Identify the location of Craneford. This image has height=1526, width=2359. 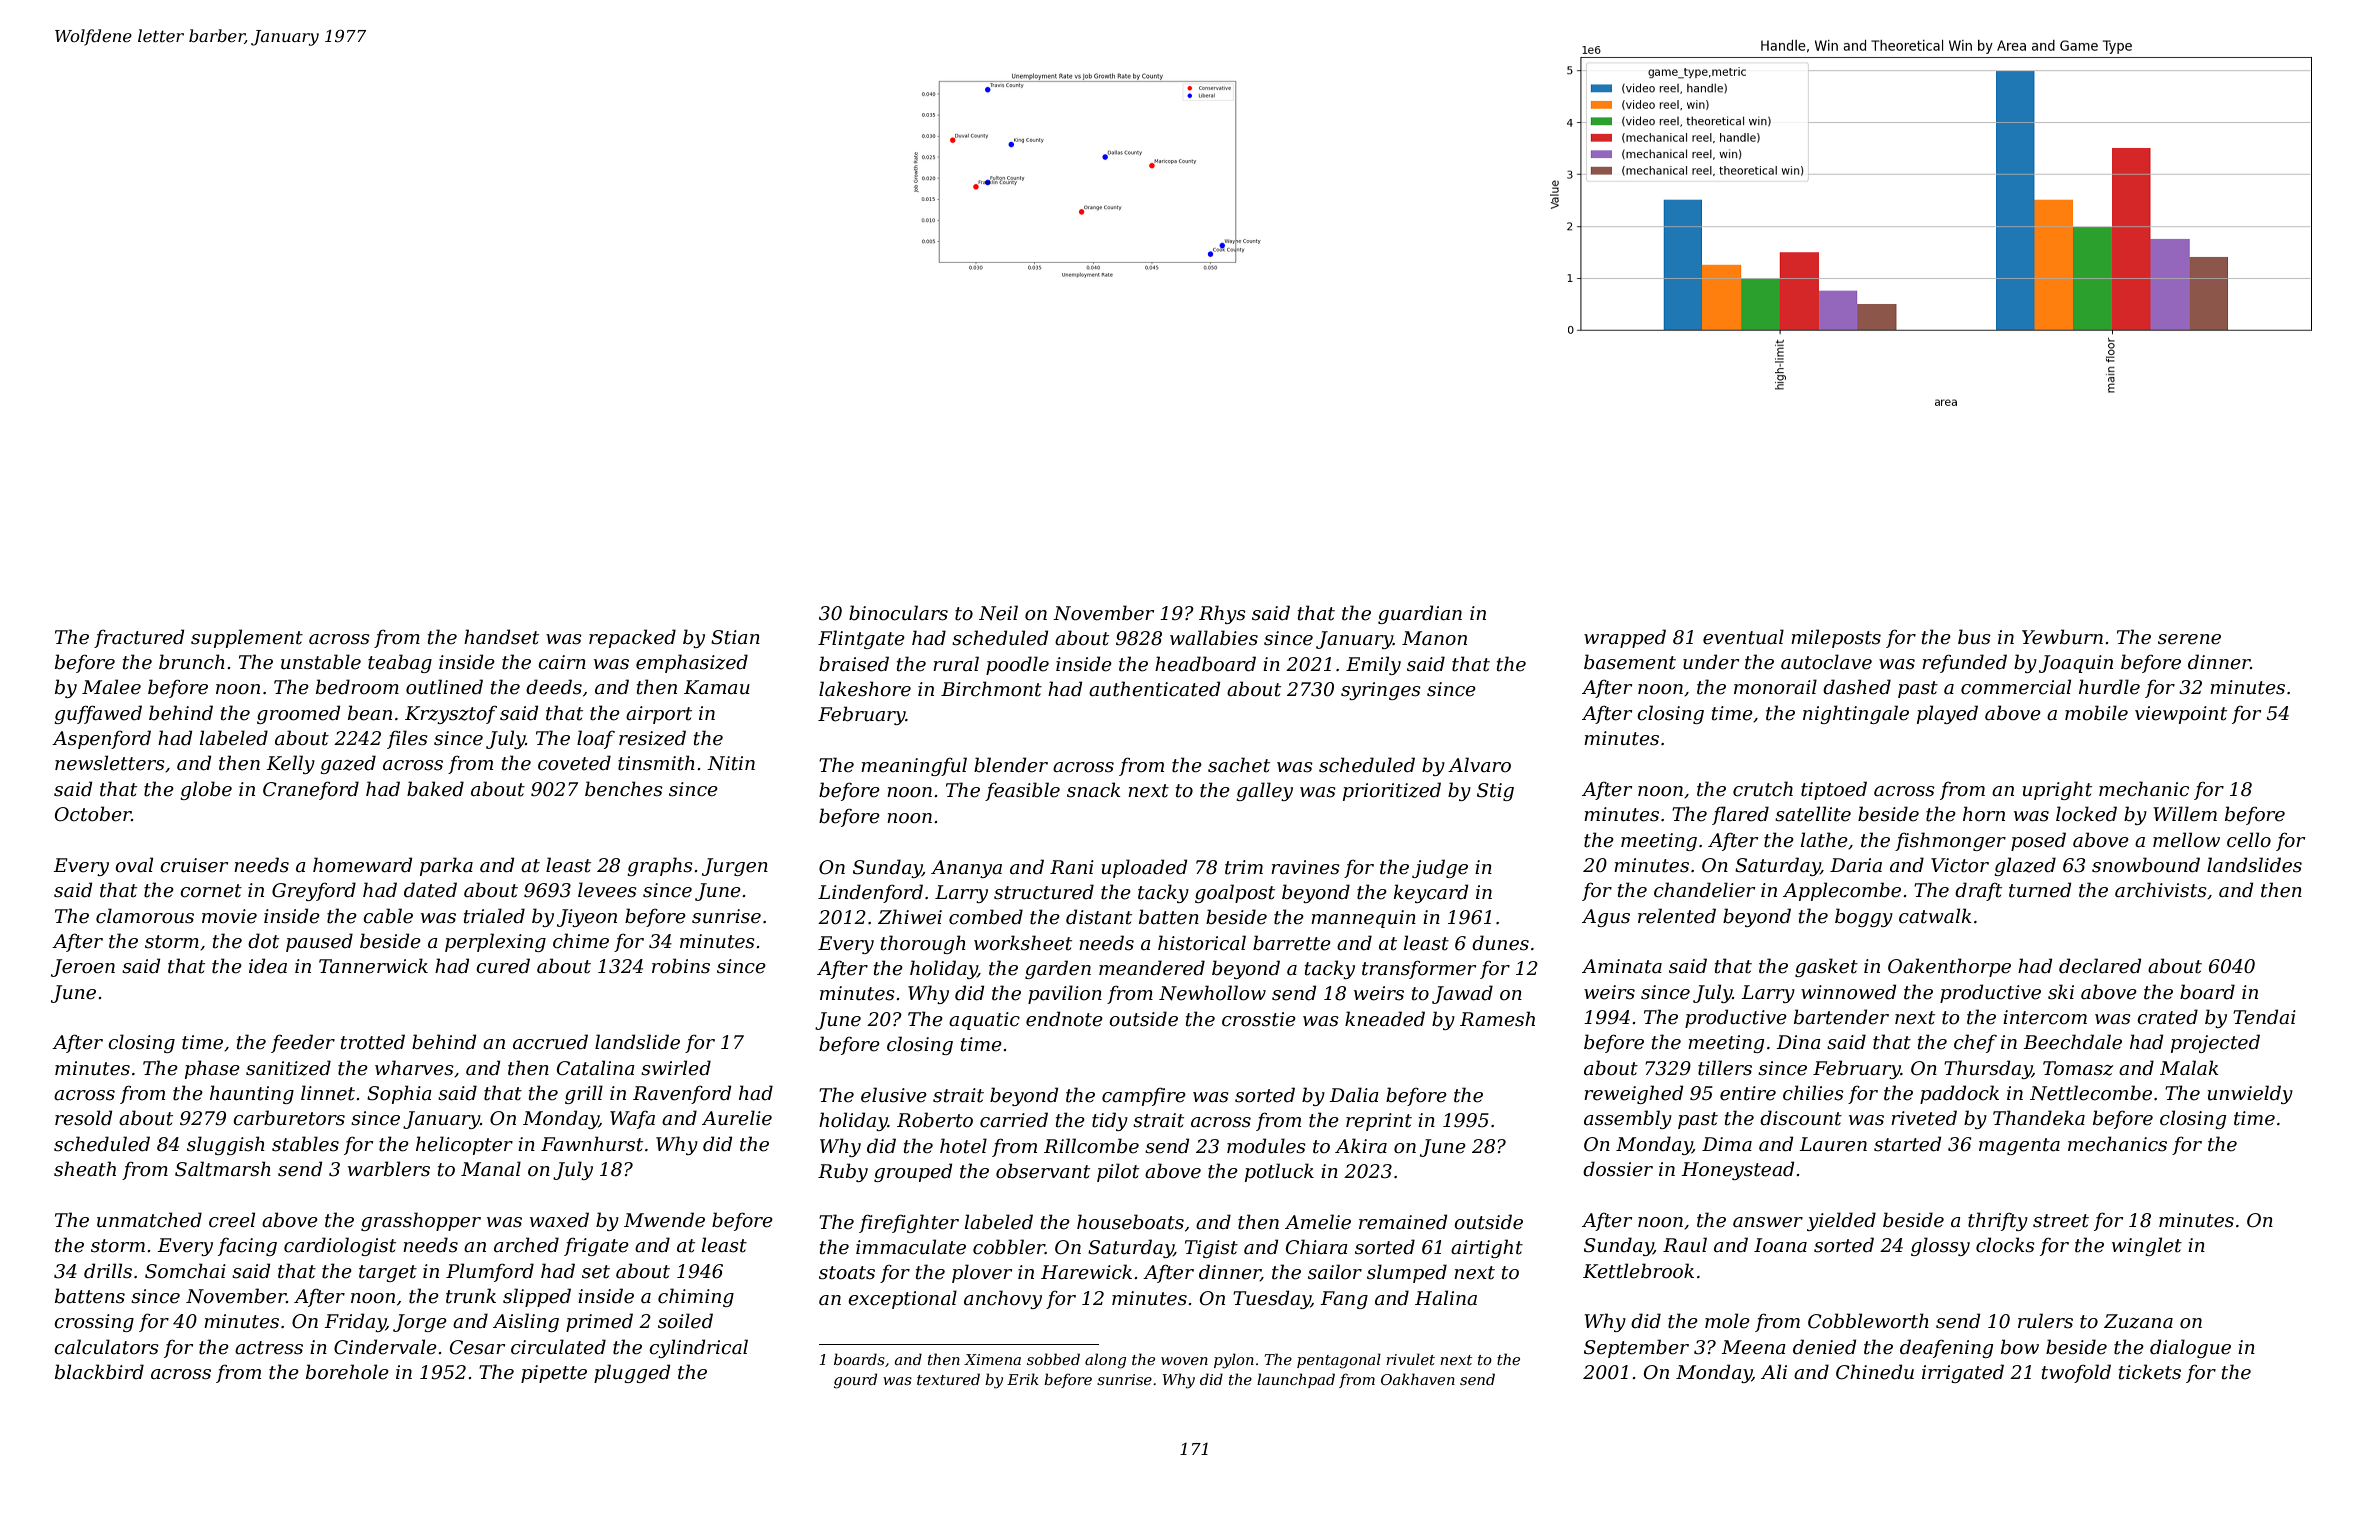
(311, 790).
